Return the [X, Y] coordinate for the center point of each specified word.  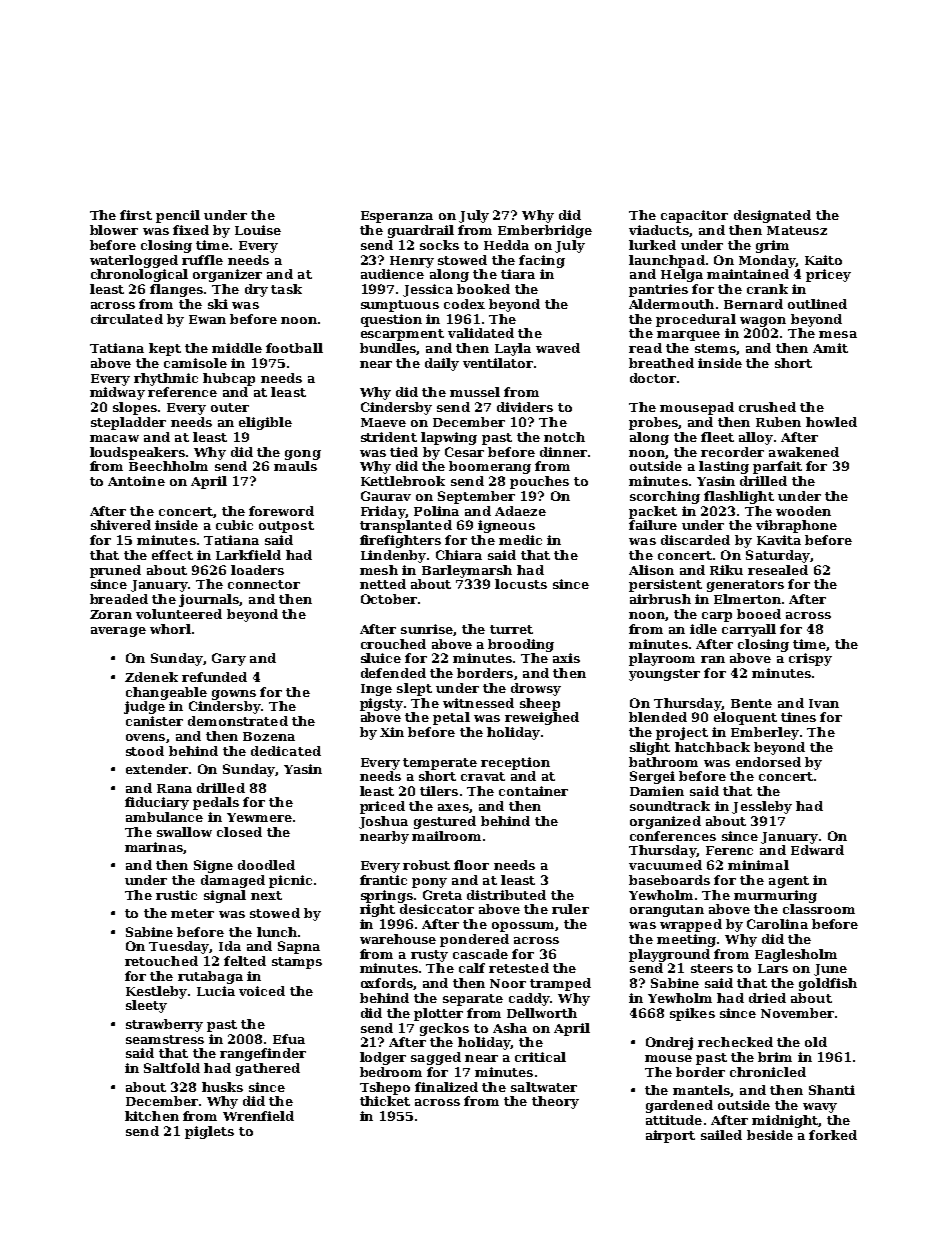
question [391, 320]
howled [831, 422]
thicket [385, 1101]
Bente [751, 703]
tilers [439, 791]
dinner [563, 452]
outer [230, 407]
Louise [258, 230]
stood [145, 751]
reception [515, 763]
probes [653, 423]
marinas [154, 847]
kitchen [152, 1116]
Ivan [824, 703]
